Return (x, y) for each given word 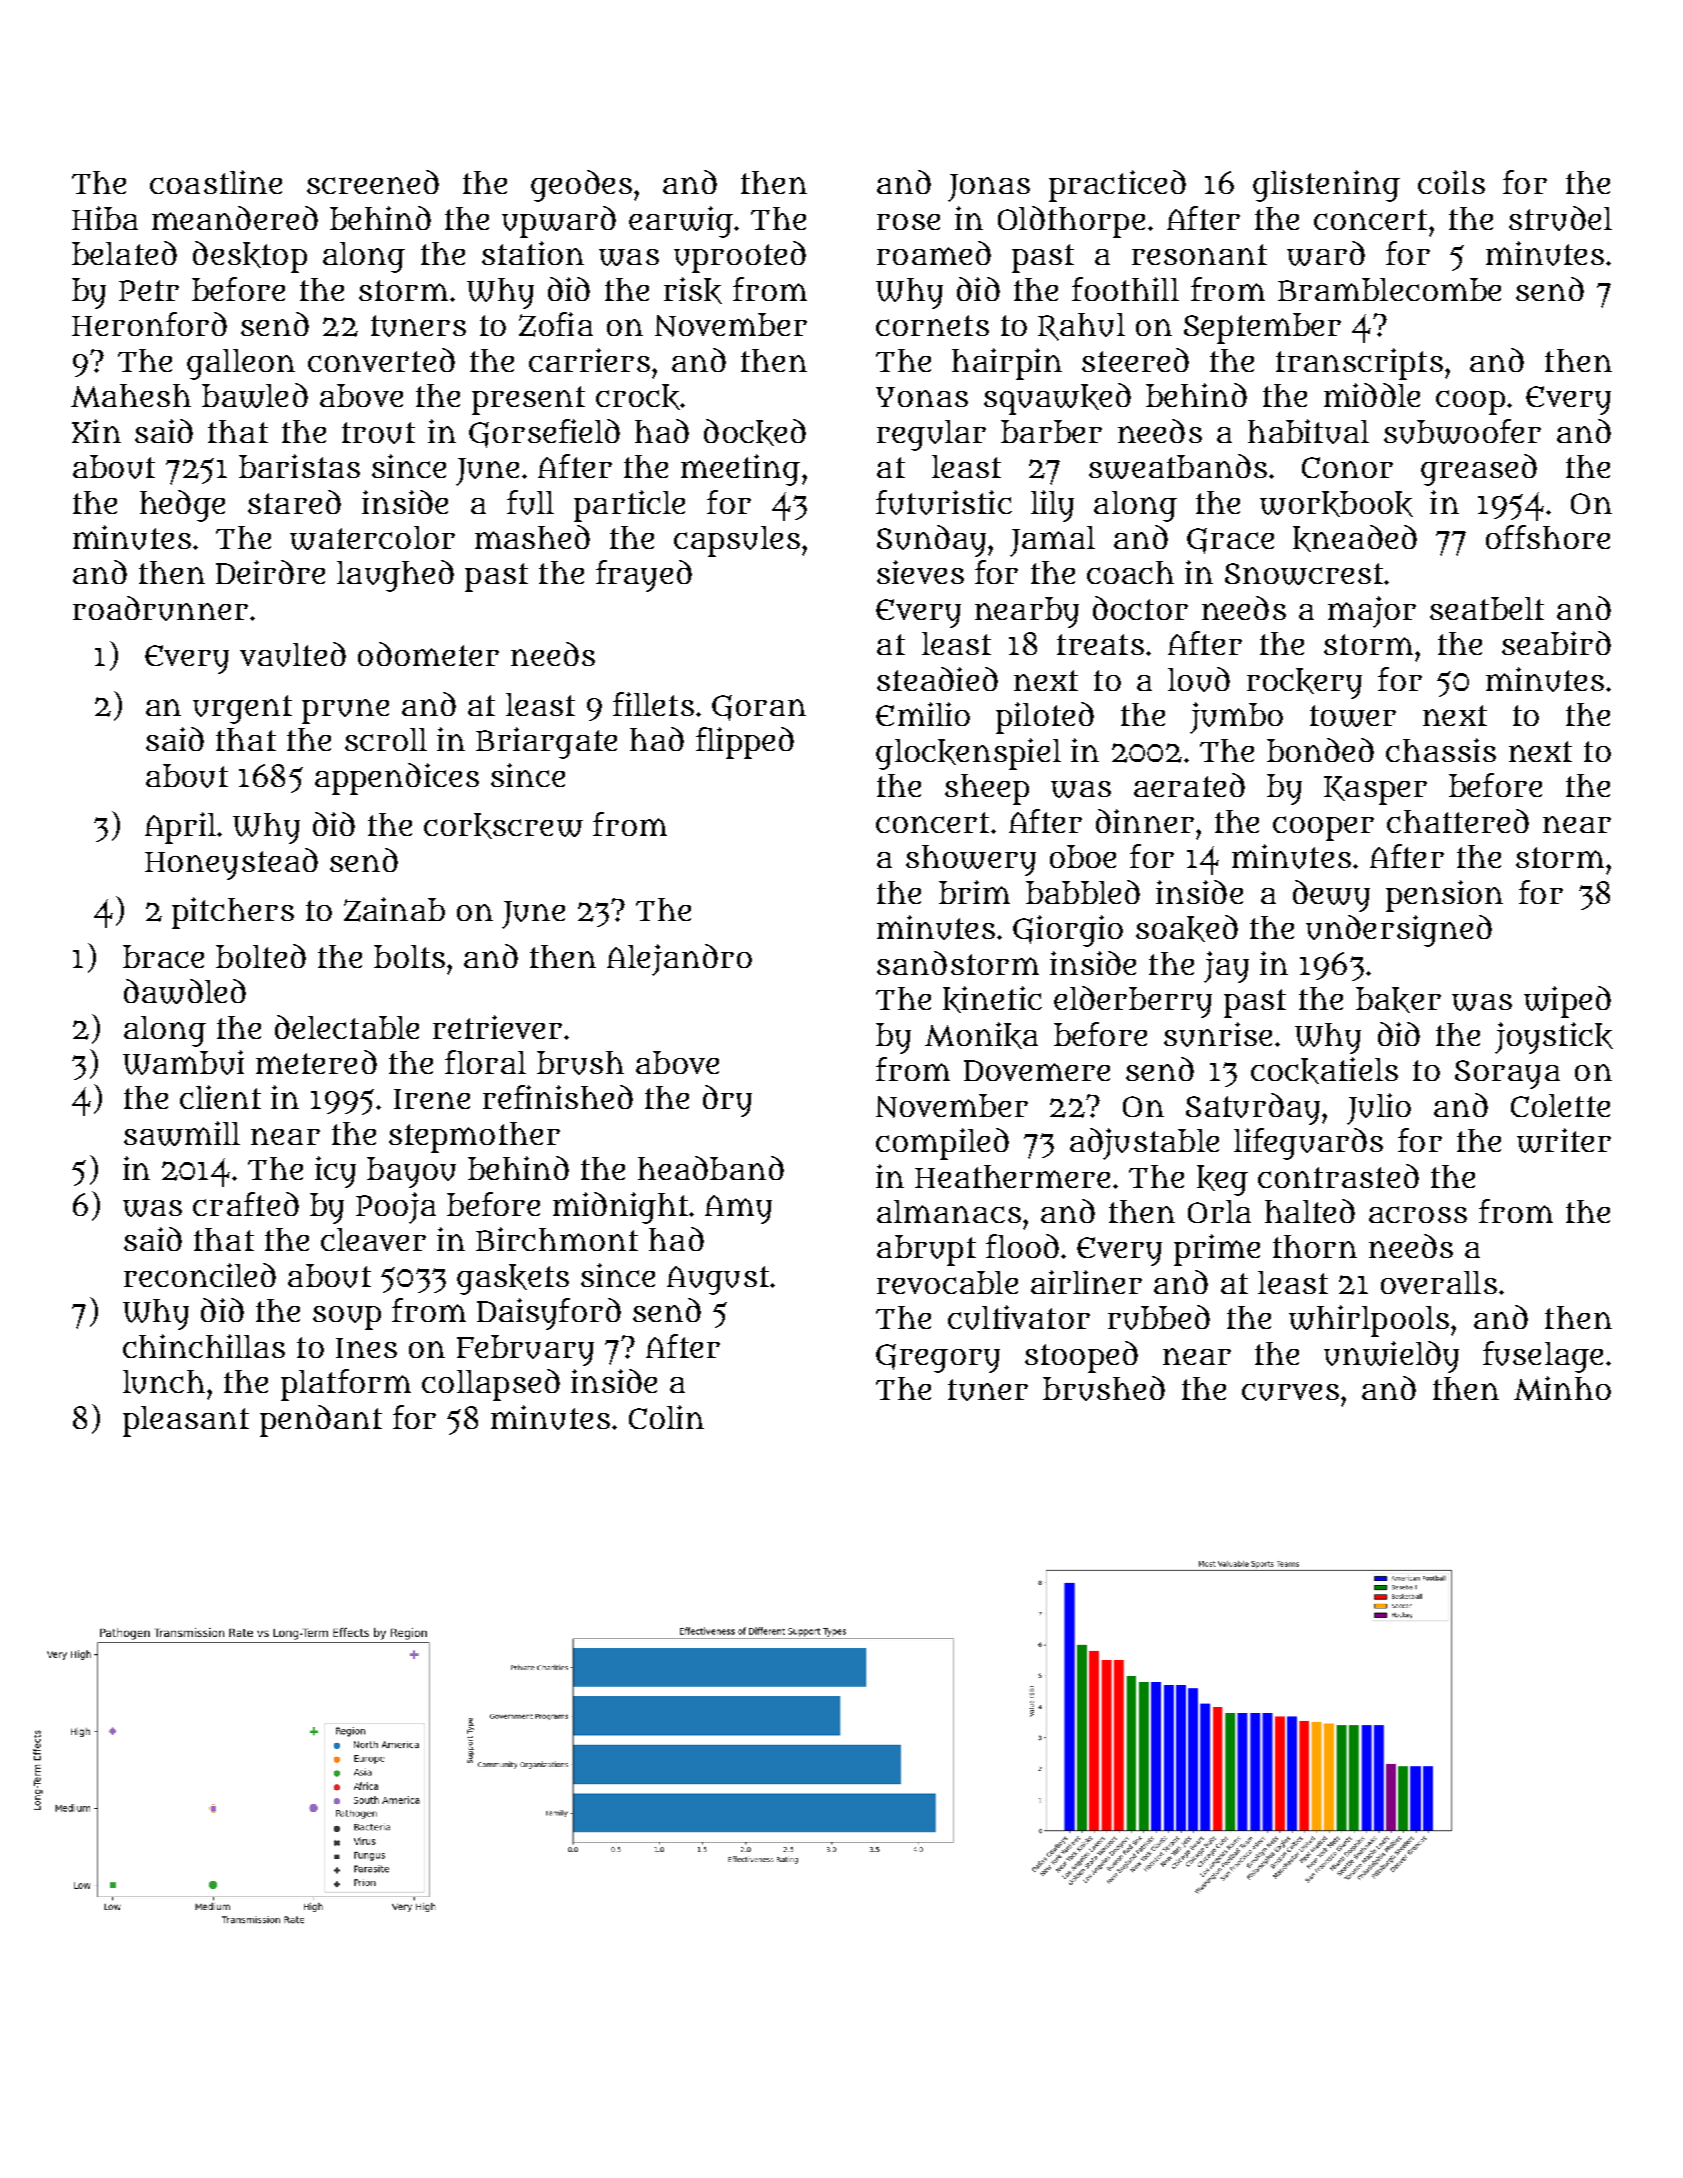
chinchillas (204, 1346)
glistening (1326, 186)
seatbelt (1487, 608)
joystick (1554, 1038)
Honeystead (231, 864)
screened (373, 182)
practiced (1117, 186)
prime (1217, 1250)
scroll (386, 739)
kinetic (992, 999)
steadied (937, 679)
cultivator (1019, 1317)
